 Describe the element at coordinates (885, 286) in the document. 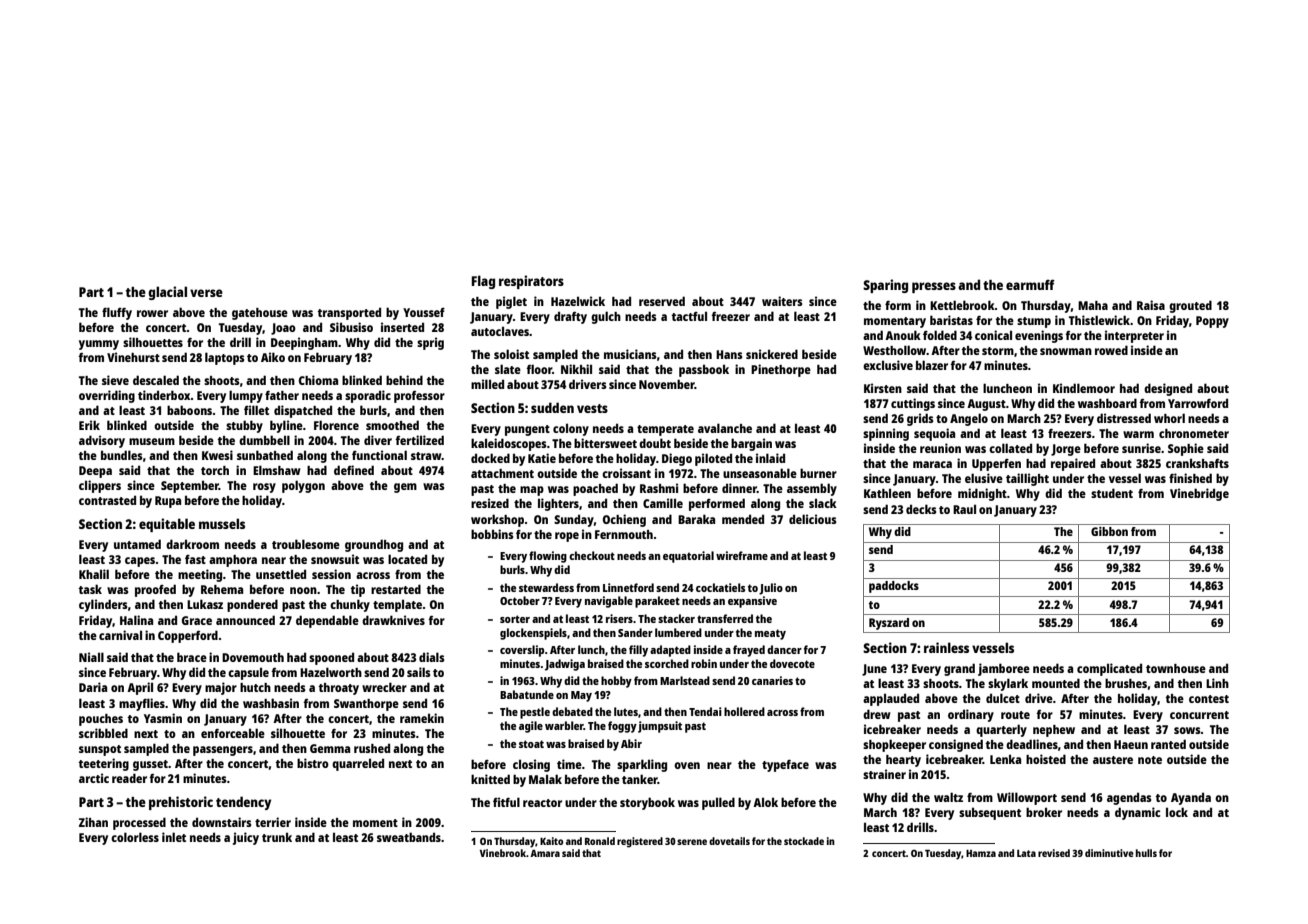

I see `Sparing` at that location.
